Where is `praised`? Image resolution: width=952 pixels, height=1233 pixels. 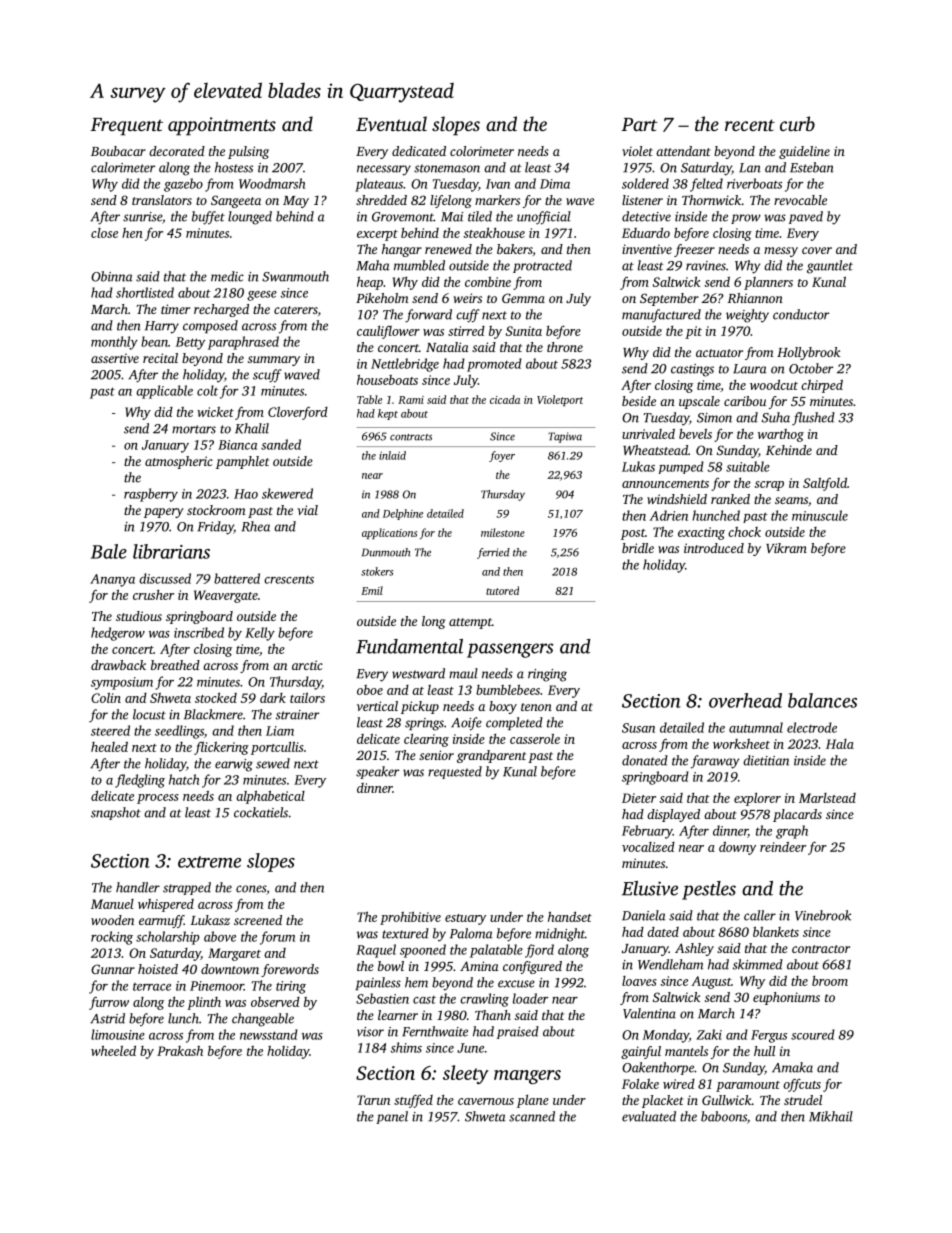
praised is located at coordinates (518, 1032).
